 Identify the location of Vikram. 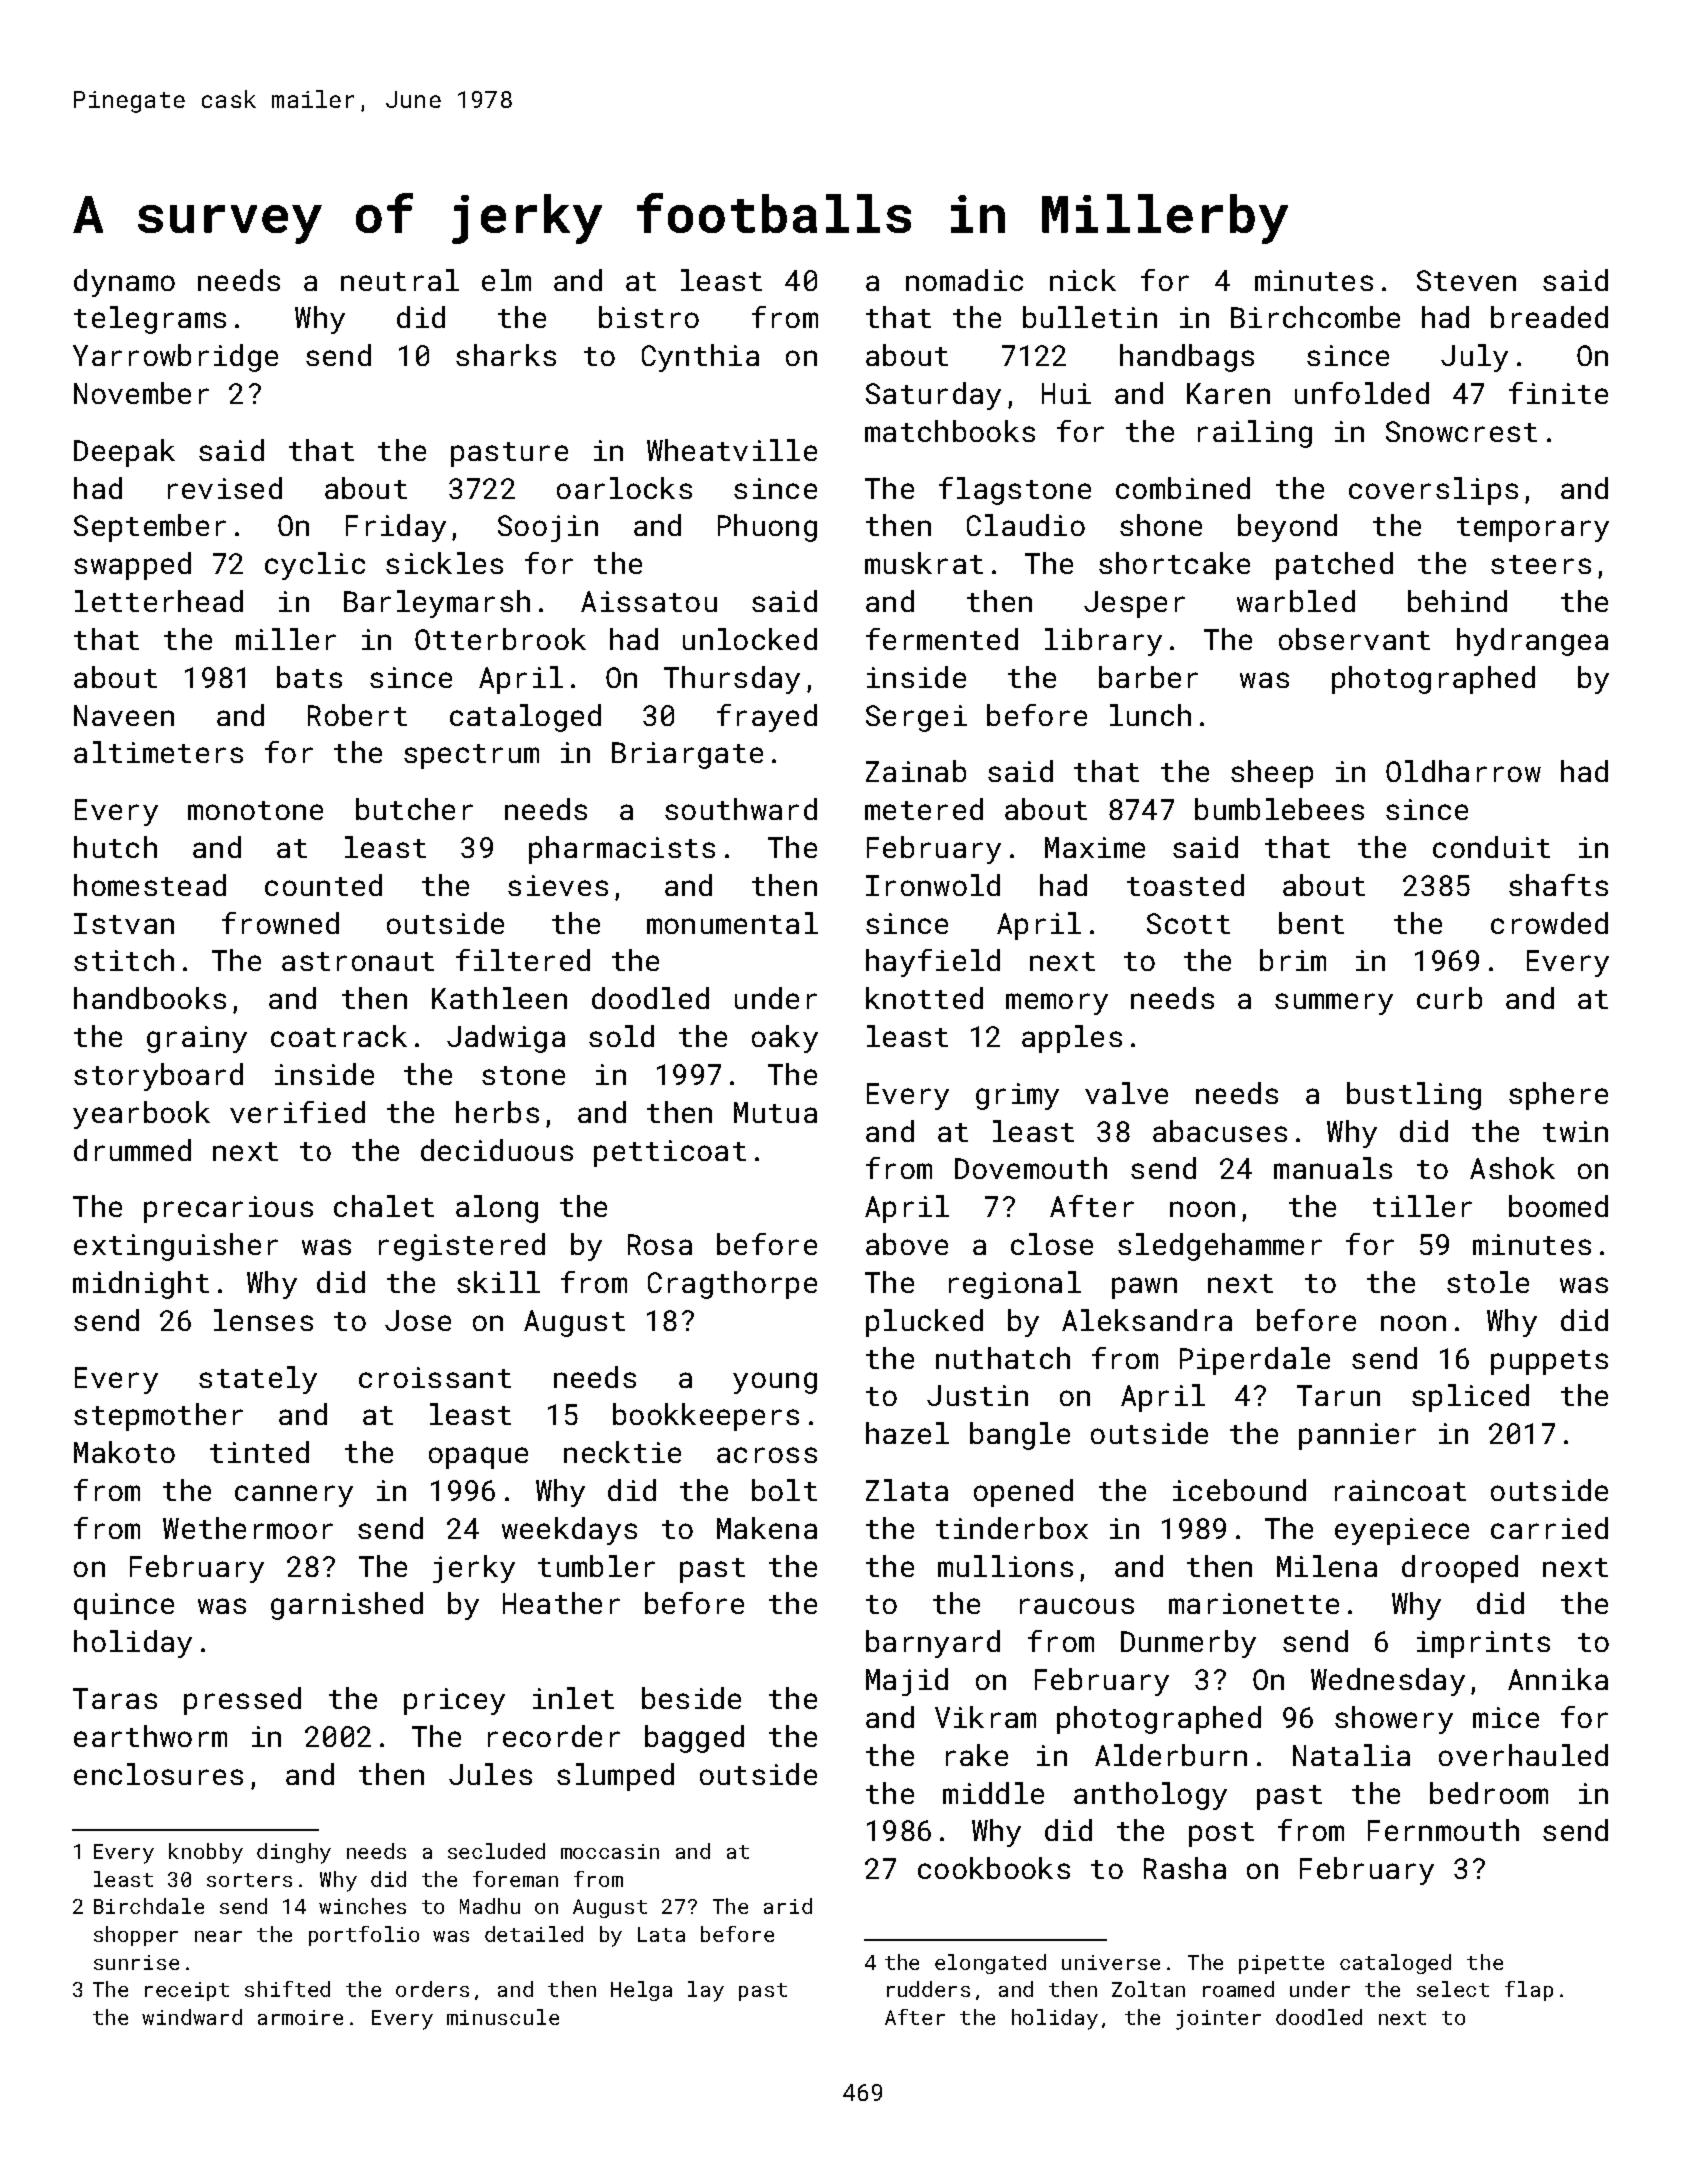
(985, 1717).
